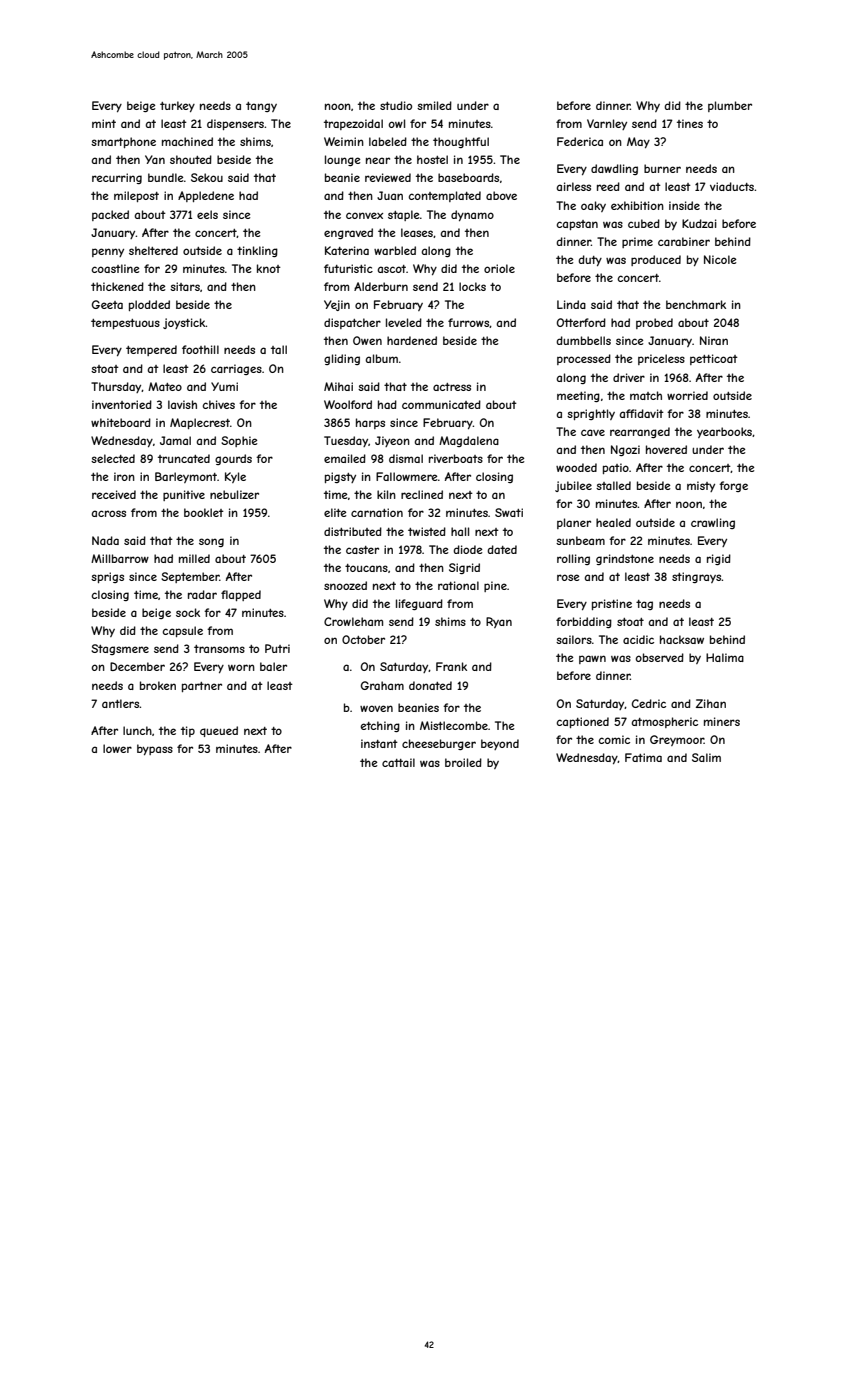  I want to click on tangy, so click(261, 107).
